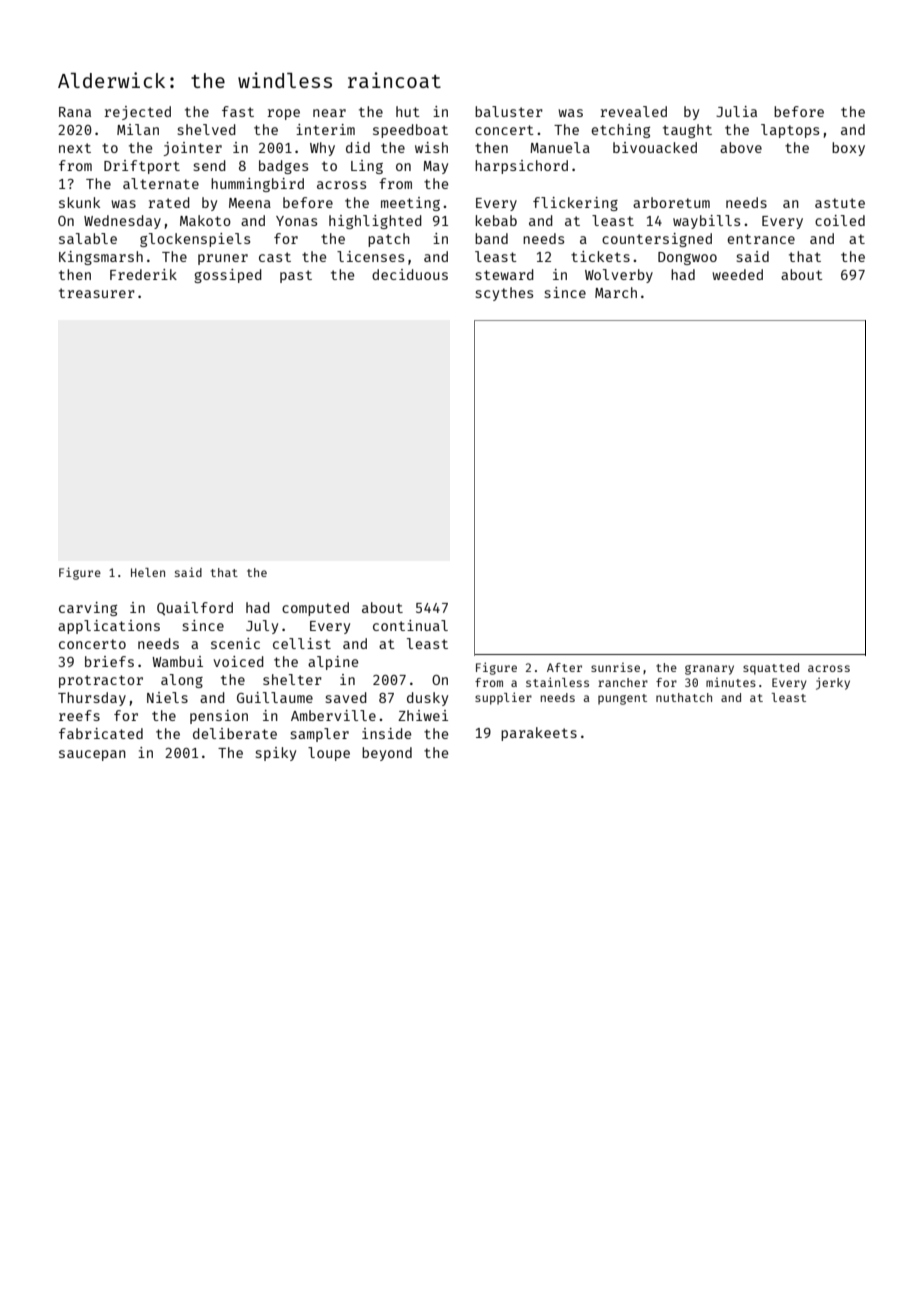 Image resolution: width=924 pixels, height=1308 pixels. What do you see at coordinates (737, 274) in the image?
I see `weeded` at bounding box center [737, 274].
